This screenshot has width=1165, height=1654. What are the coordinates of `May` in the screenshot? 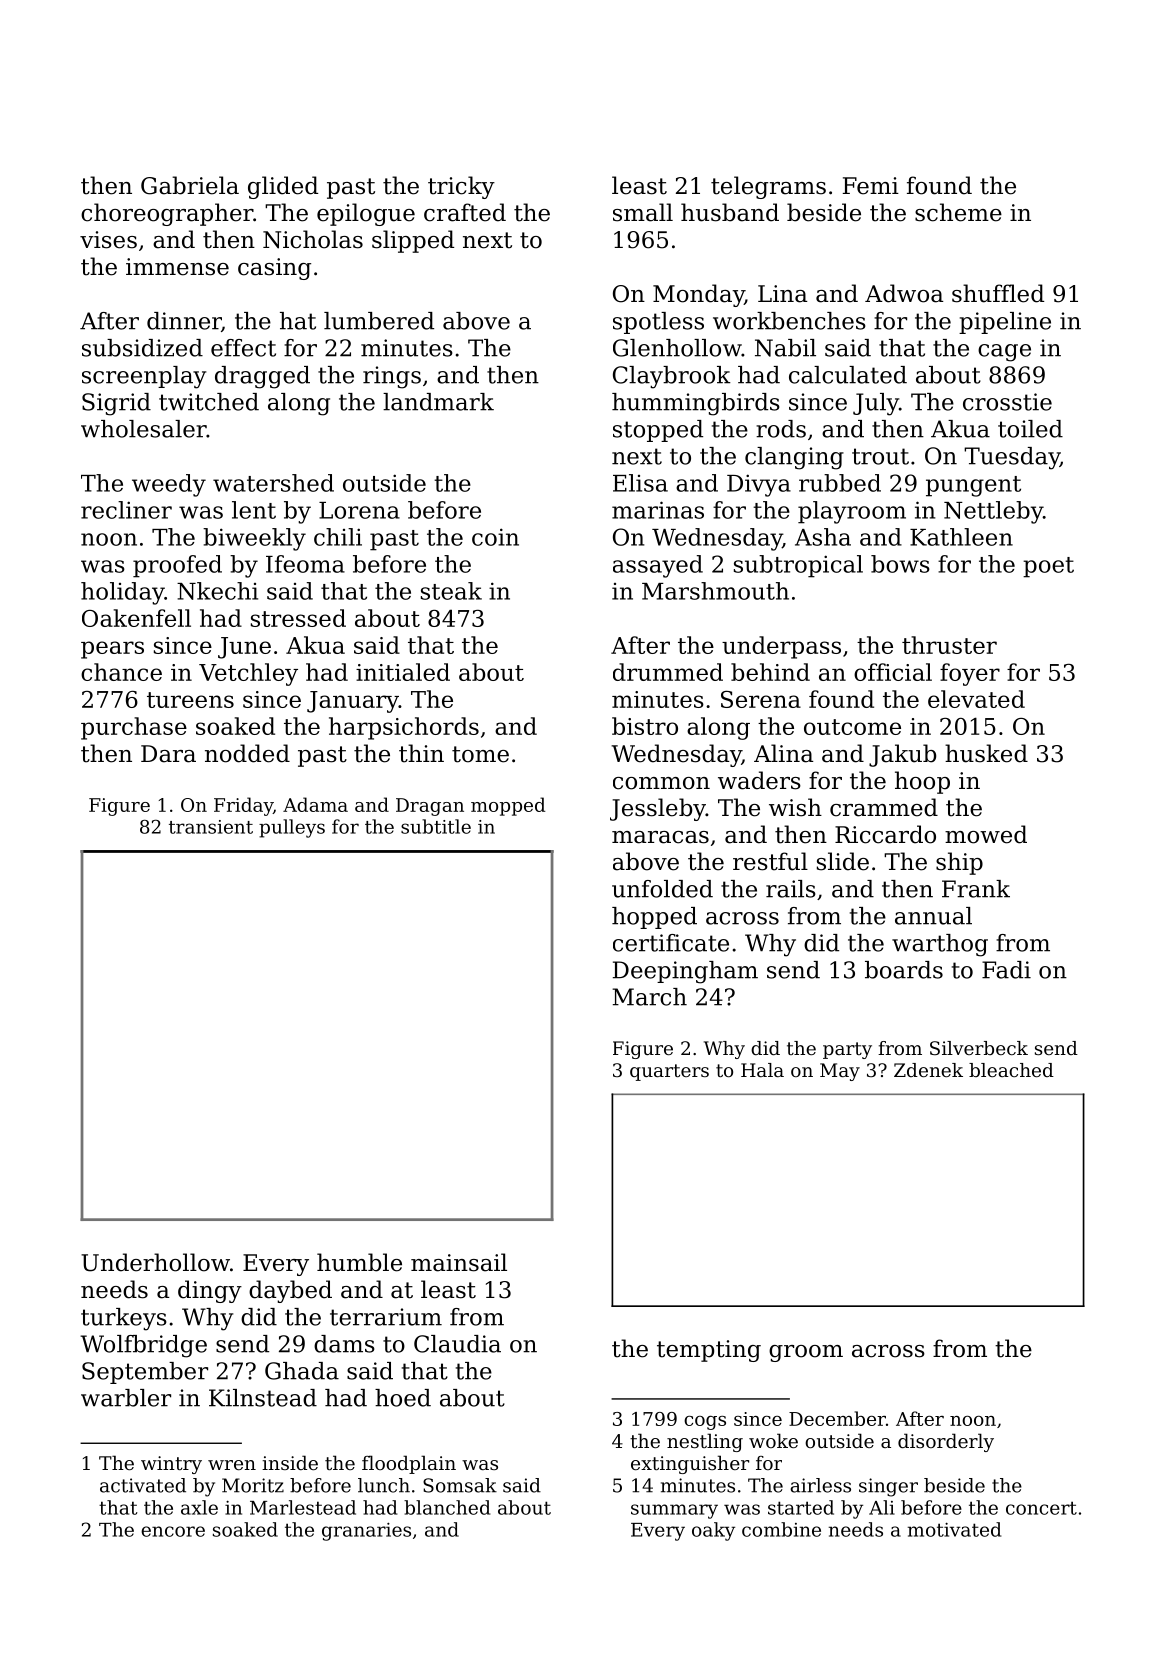 It's located at (840, 1072).
